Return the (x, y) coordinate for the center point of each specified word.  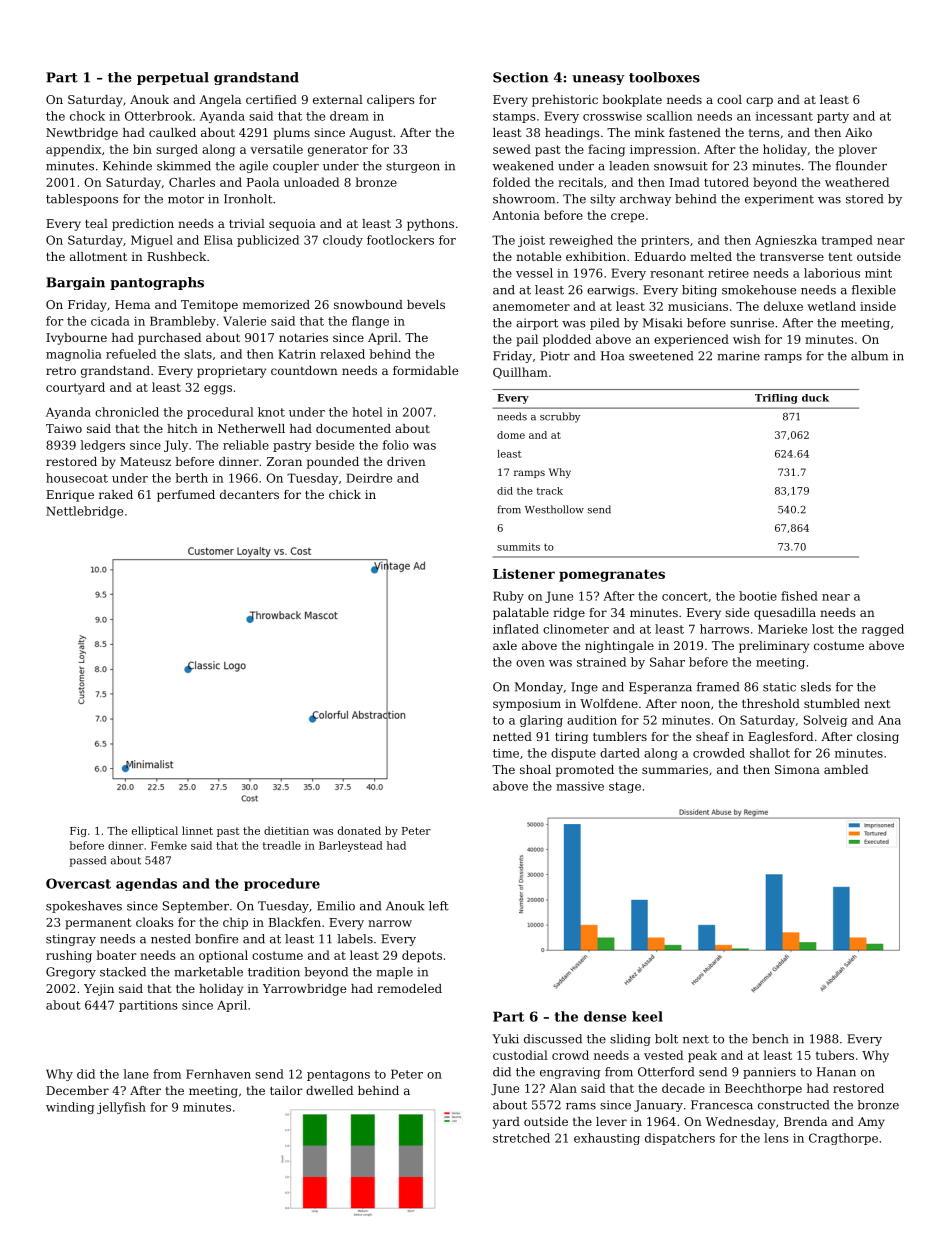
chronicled (127, 412)
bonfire (216, 939)
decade (683, 1088)
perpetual (173, 78)
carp (759, 102)
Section (520, 77)
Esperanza (660, 688)
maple (394, 973)
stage (625, 787)
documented (353, 428)
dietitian (286, 830)
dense (605, 1016)
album (869, 356)
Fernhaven (218, 1074)
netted (512, 736)
